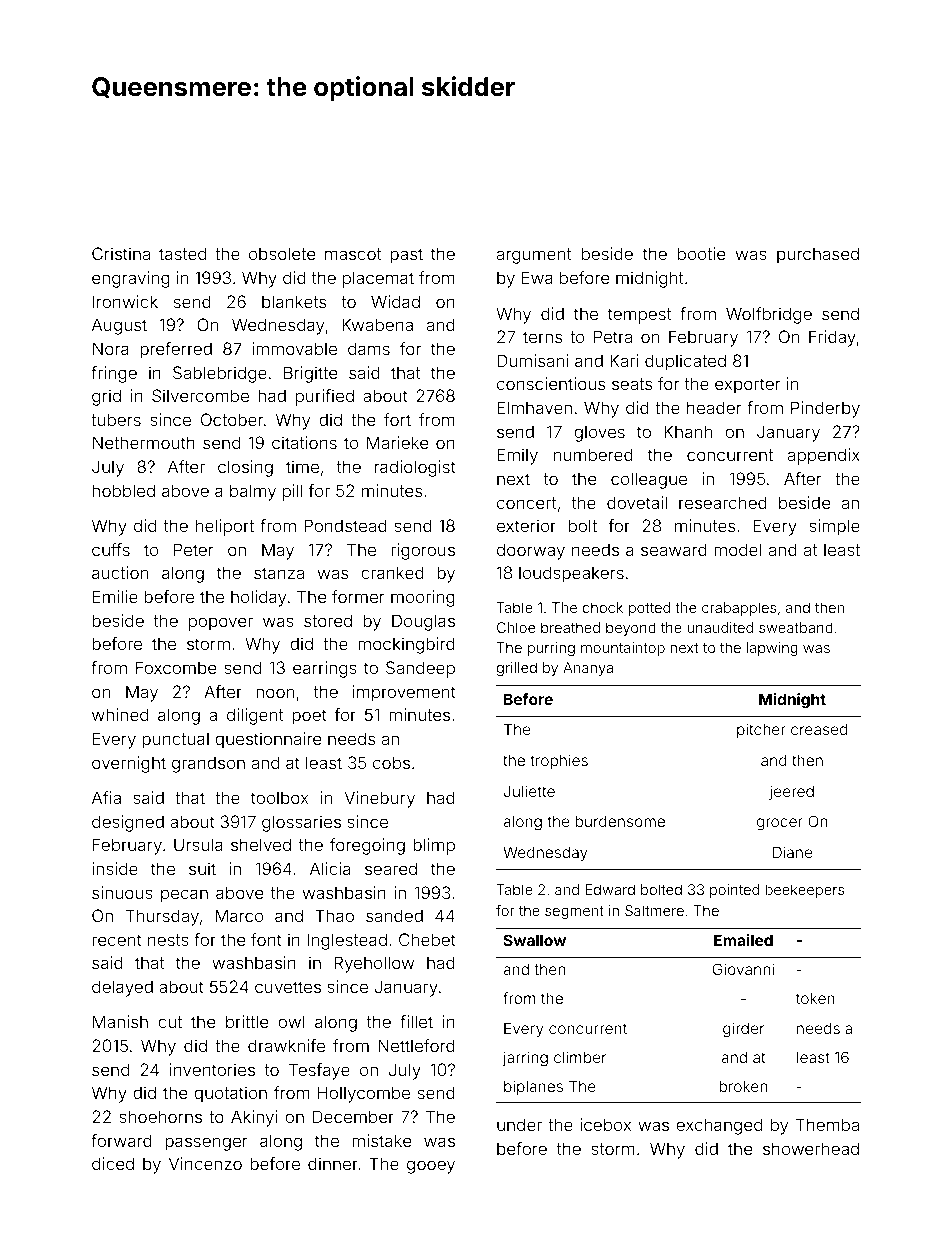 This screenshot has height=1233, width=952. Describe the element at coordinates (116, 419) in the screenshot. I see `tubers` at that location.
